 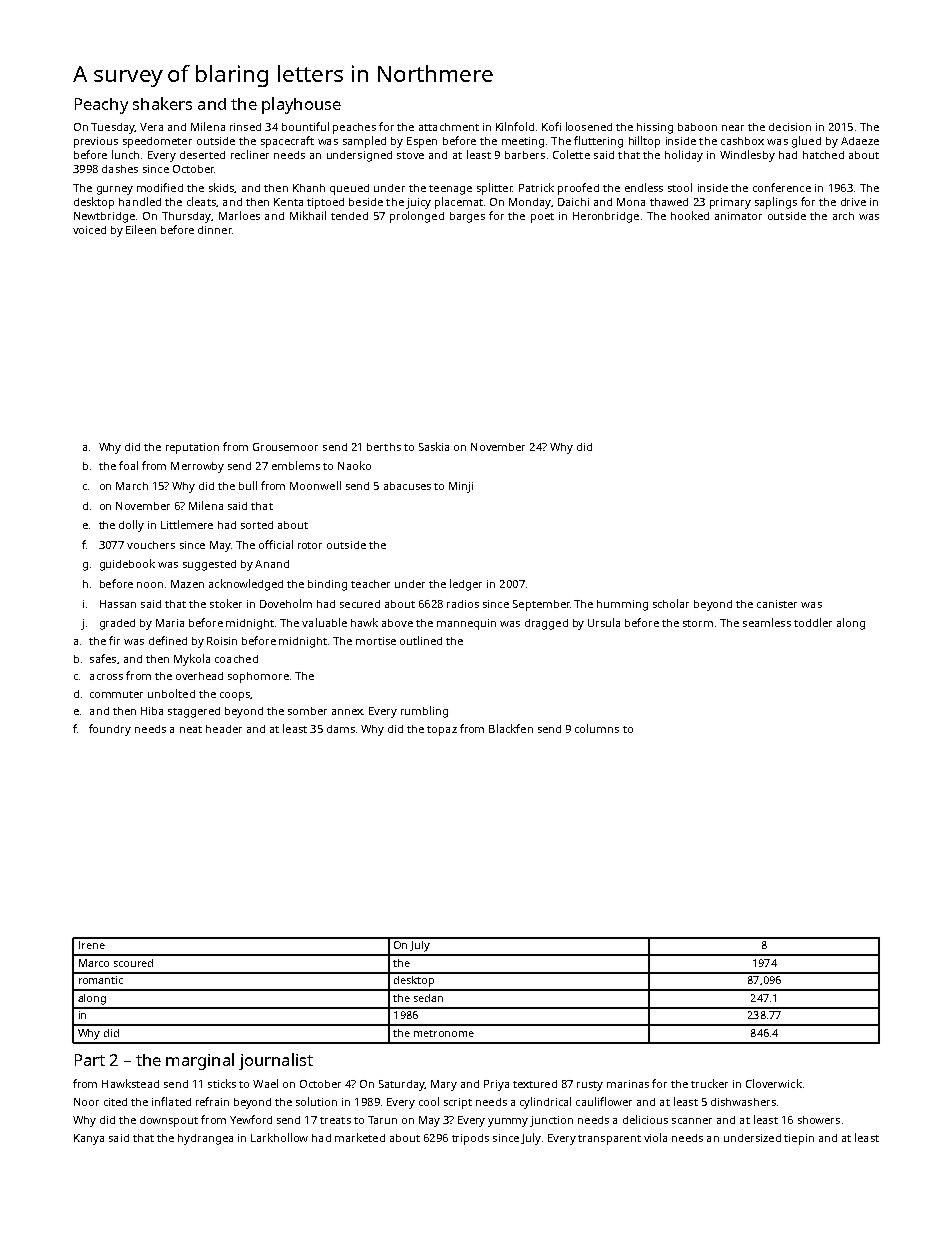 I want to click on Peachy, so click(x=101, y=106).
